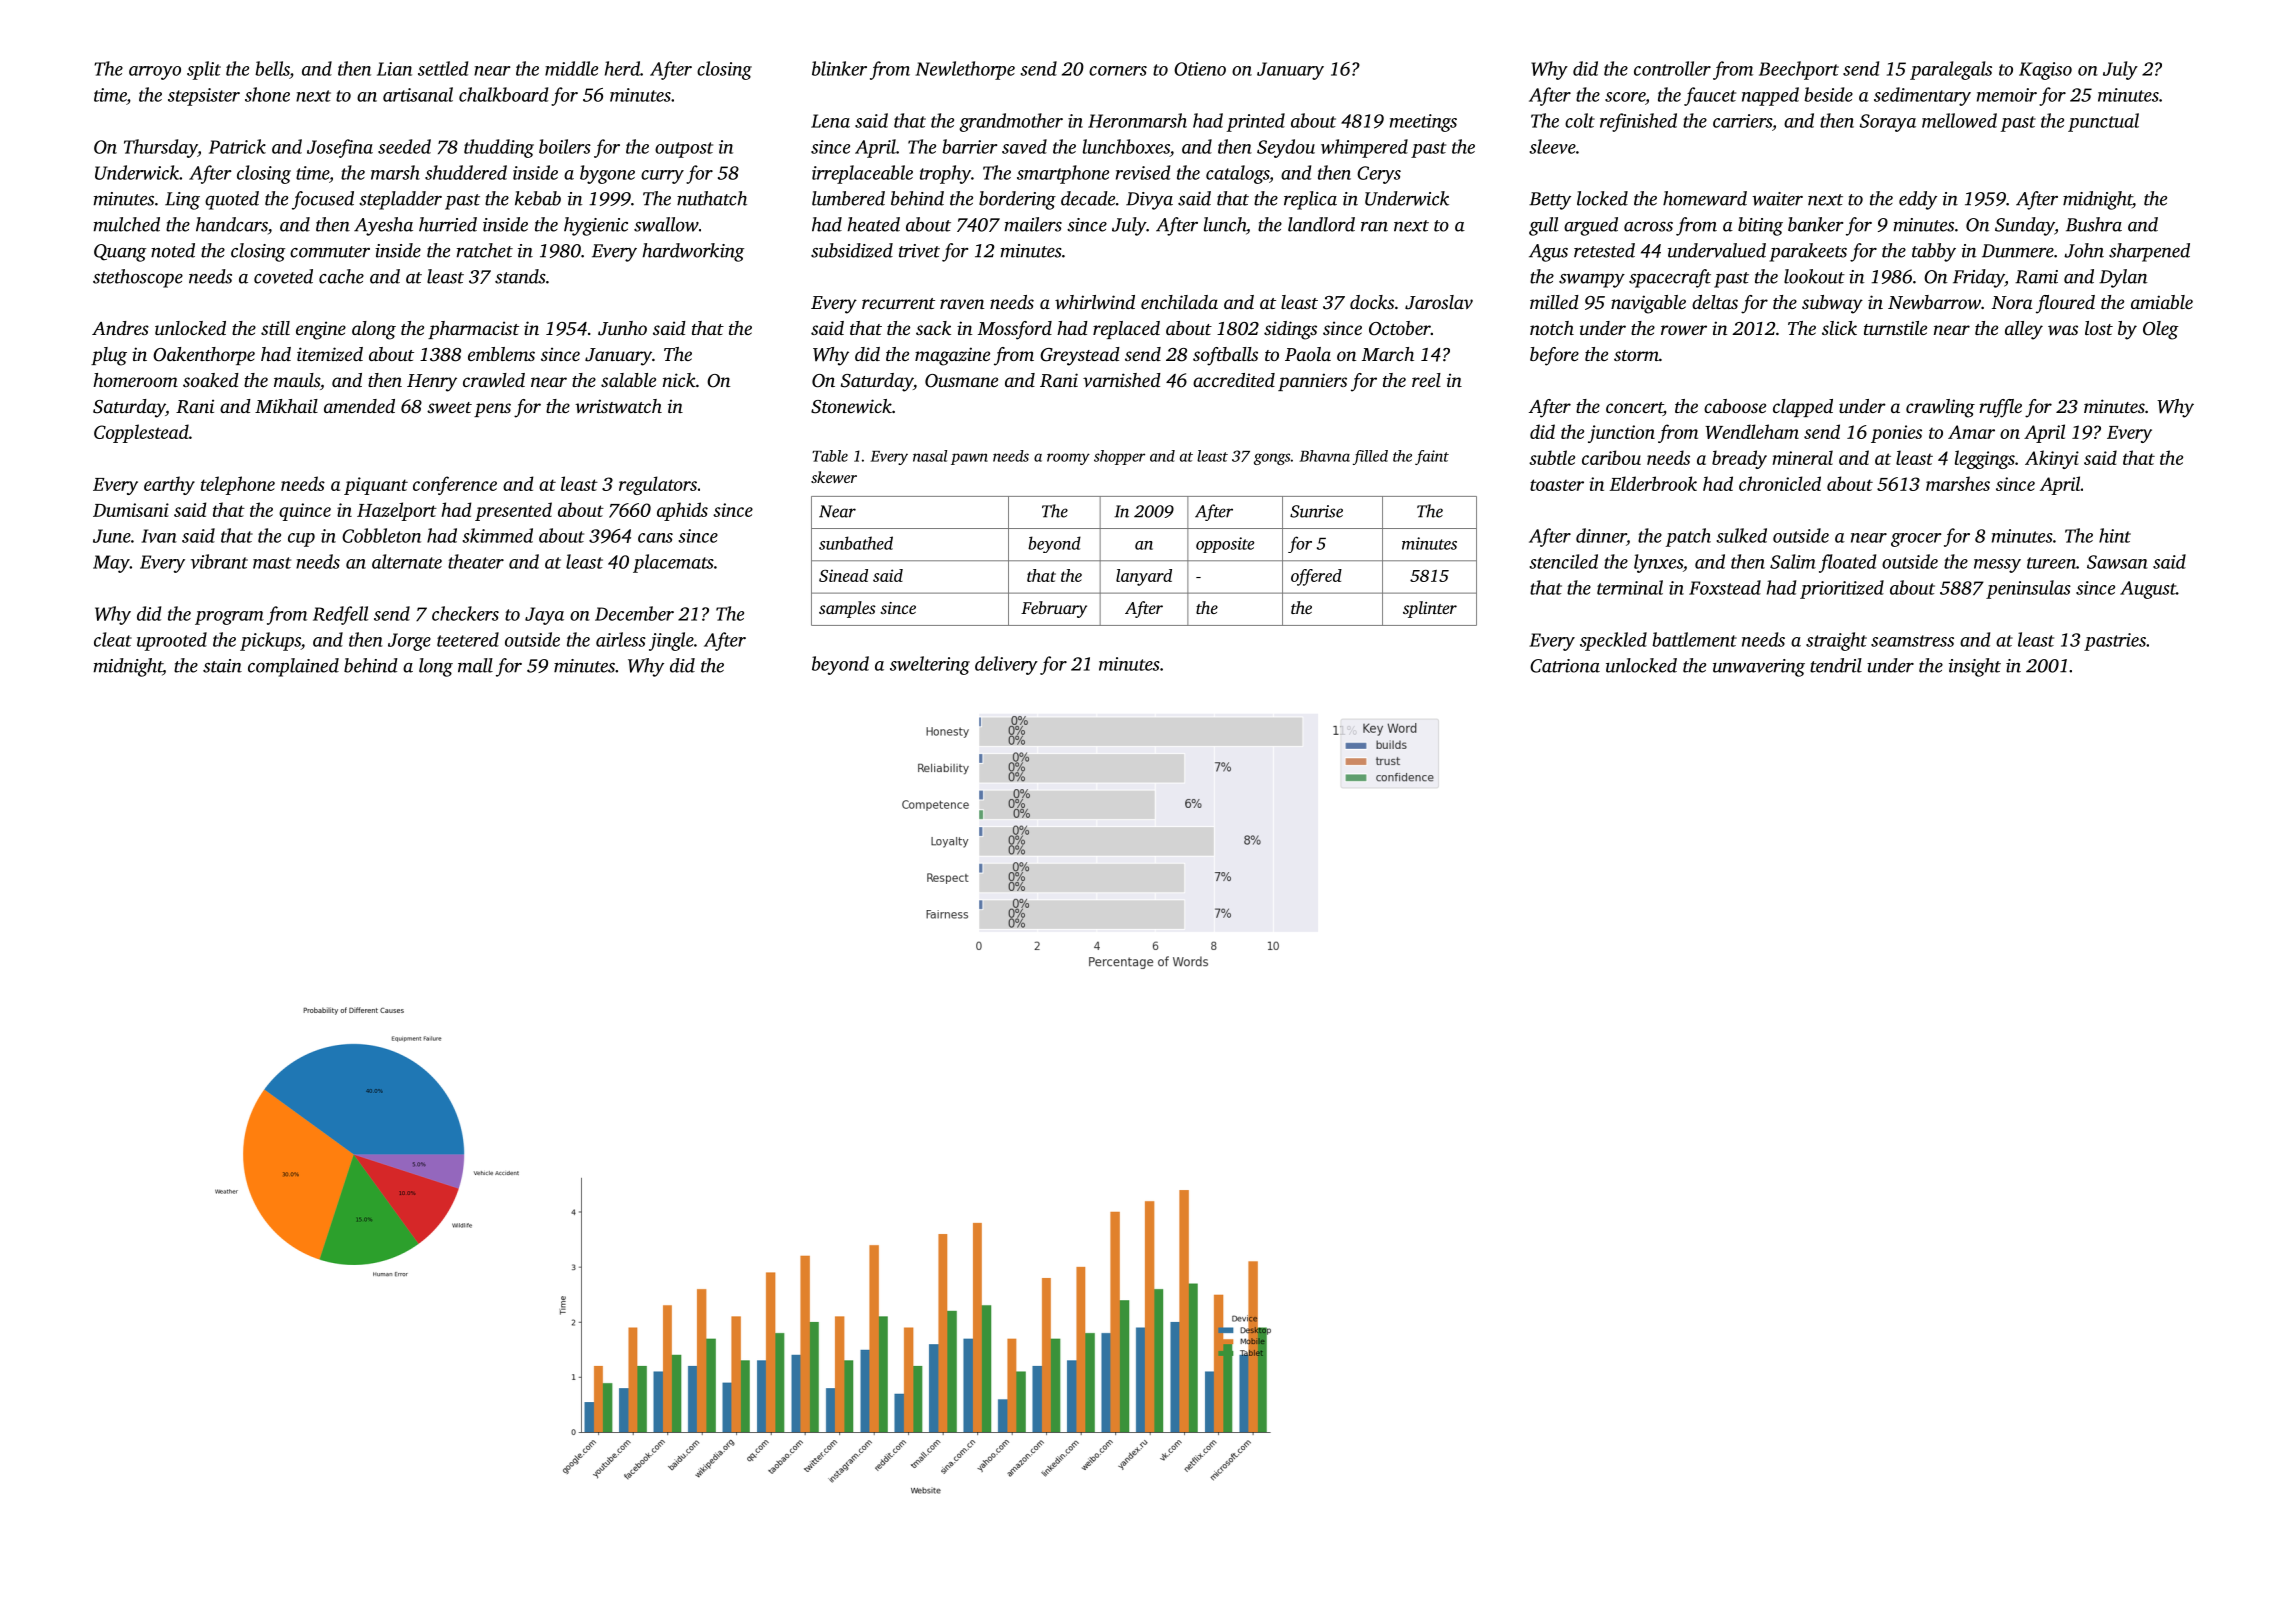 This document has height=1618, width=2288. What do you see at coordinates (1888, 123) in the document?
I see `Soraya` at bounding box center [1888, 123].
